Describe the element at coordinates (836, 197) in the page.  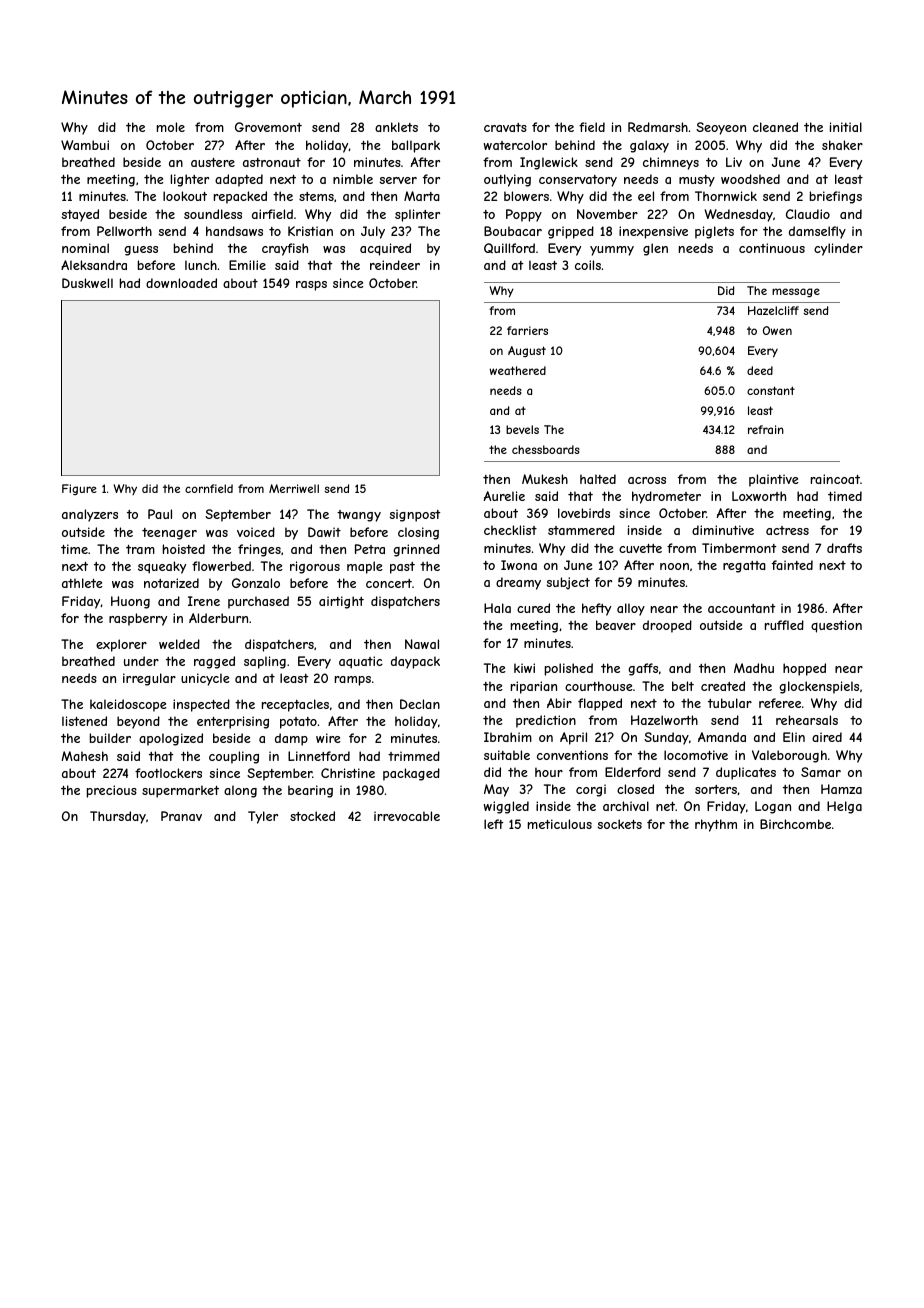
I see `briefings` at that location.
